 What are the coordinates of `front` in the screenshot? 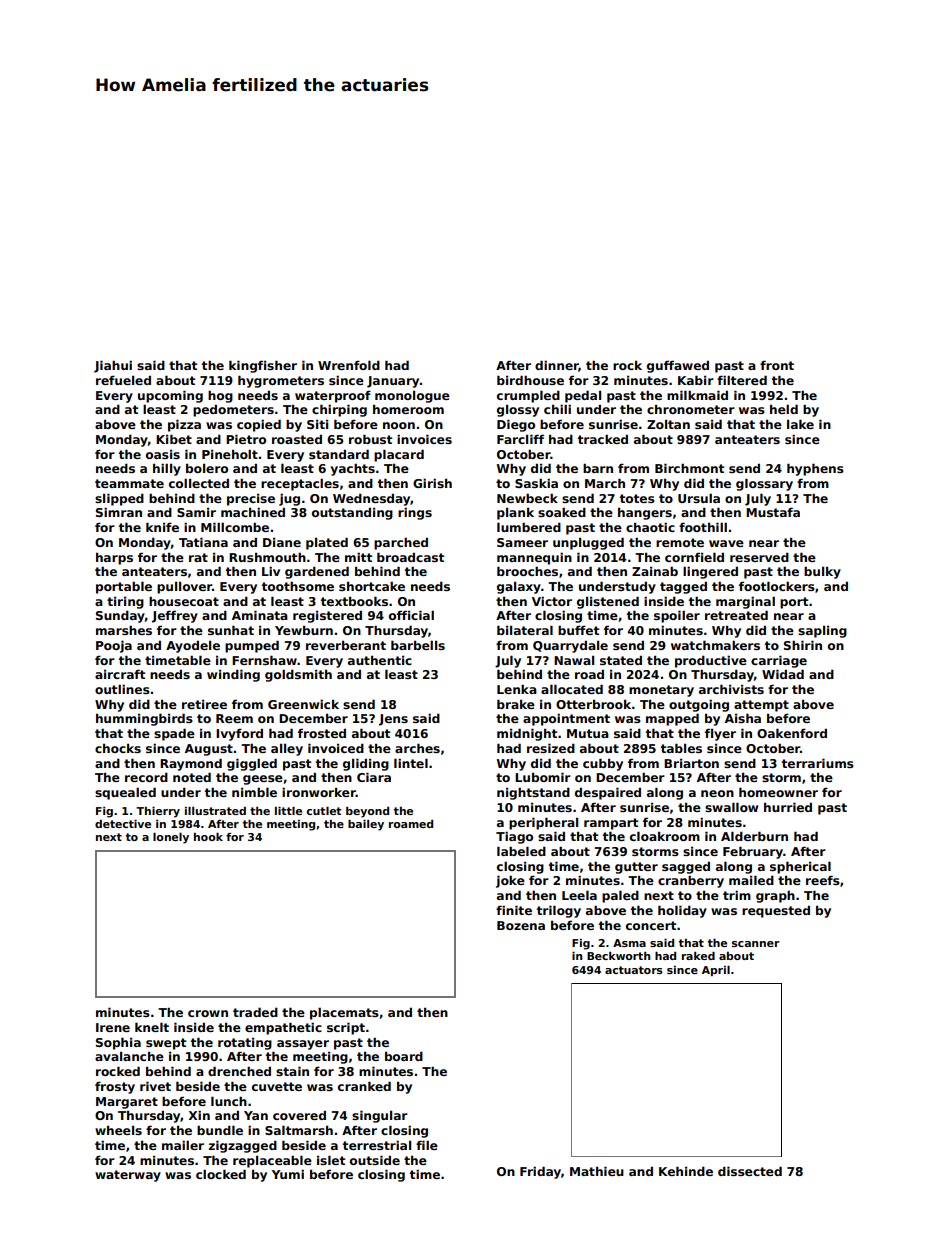 It's located at (777, 365).
